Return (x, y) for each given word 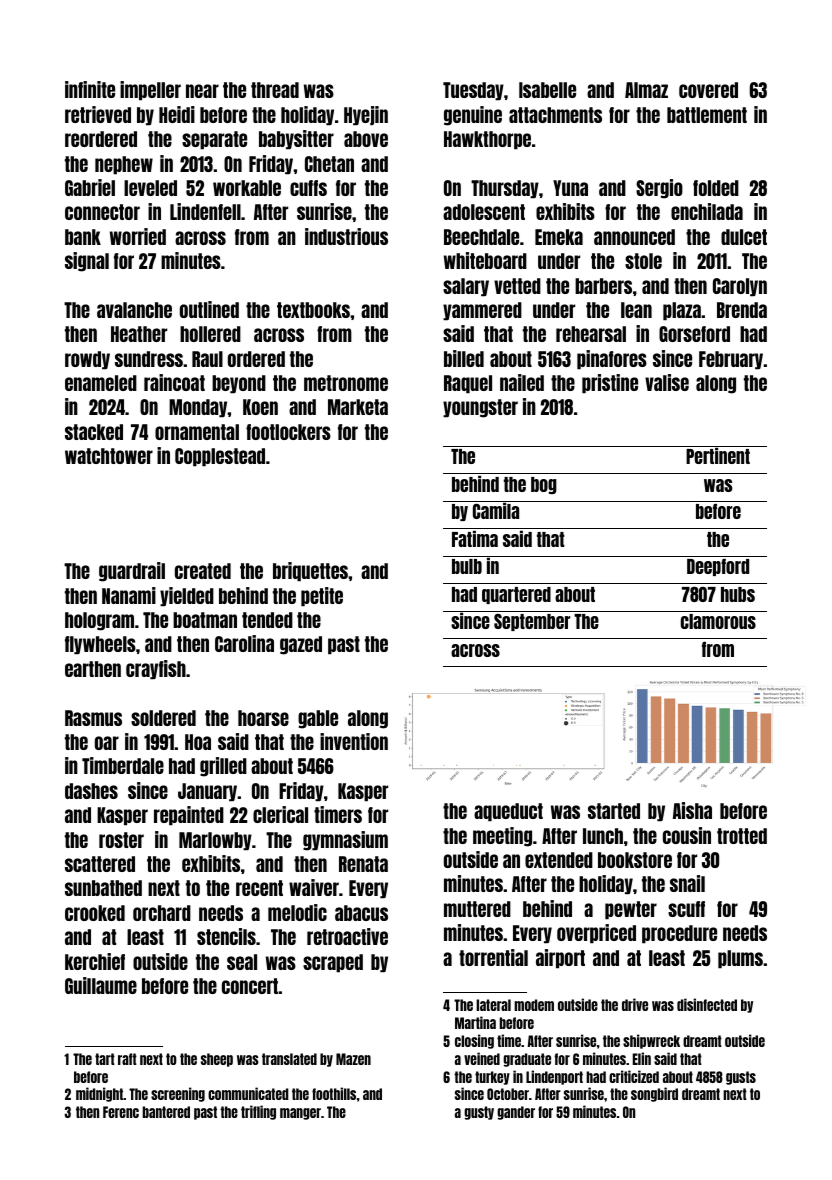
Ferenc (121, 1112)
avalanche (134, 310)
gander (516, 1113)
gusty (479, 1113)
